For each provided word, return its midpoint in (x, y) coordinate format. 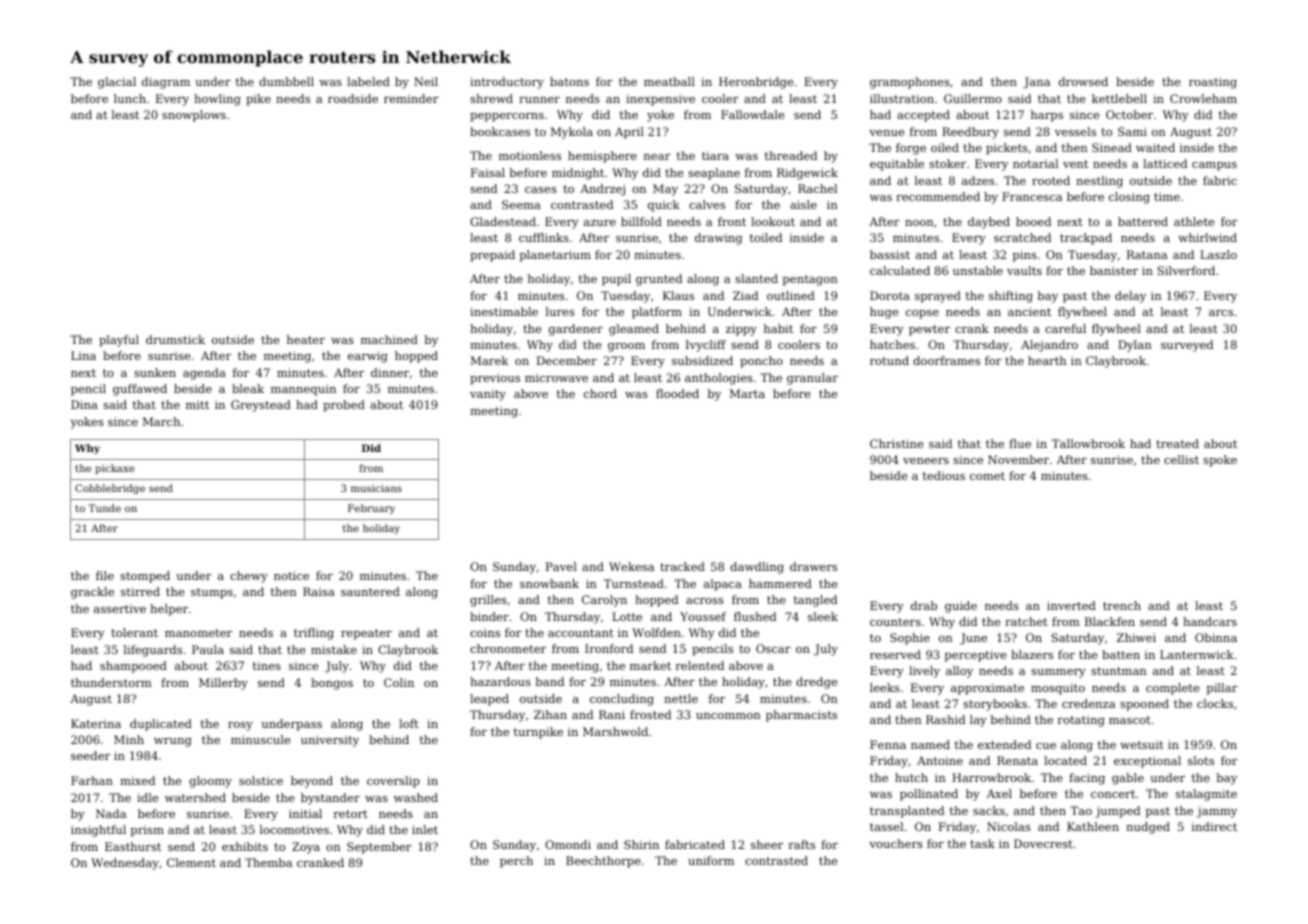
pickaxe (114, 469)
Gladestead (503, 221)
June (973, 639)
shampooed (133, 667)
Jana (1036, 83)
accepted (923, 116)
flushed (755, 616)
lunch (130, 98)
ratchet (1026, 621)
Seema (521, 204)
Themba (268, 862)
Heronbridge (756, 83)
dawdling (757, 568)
